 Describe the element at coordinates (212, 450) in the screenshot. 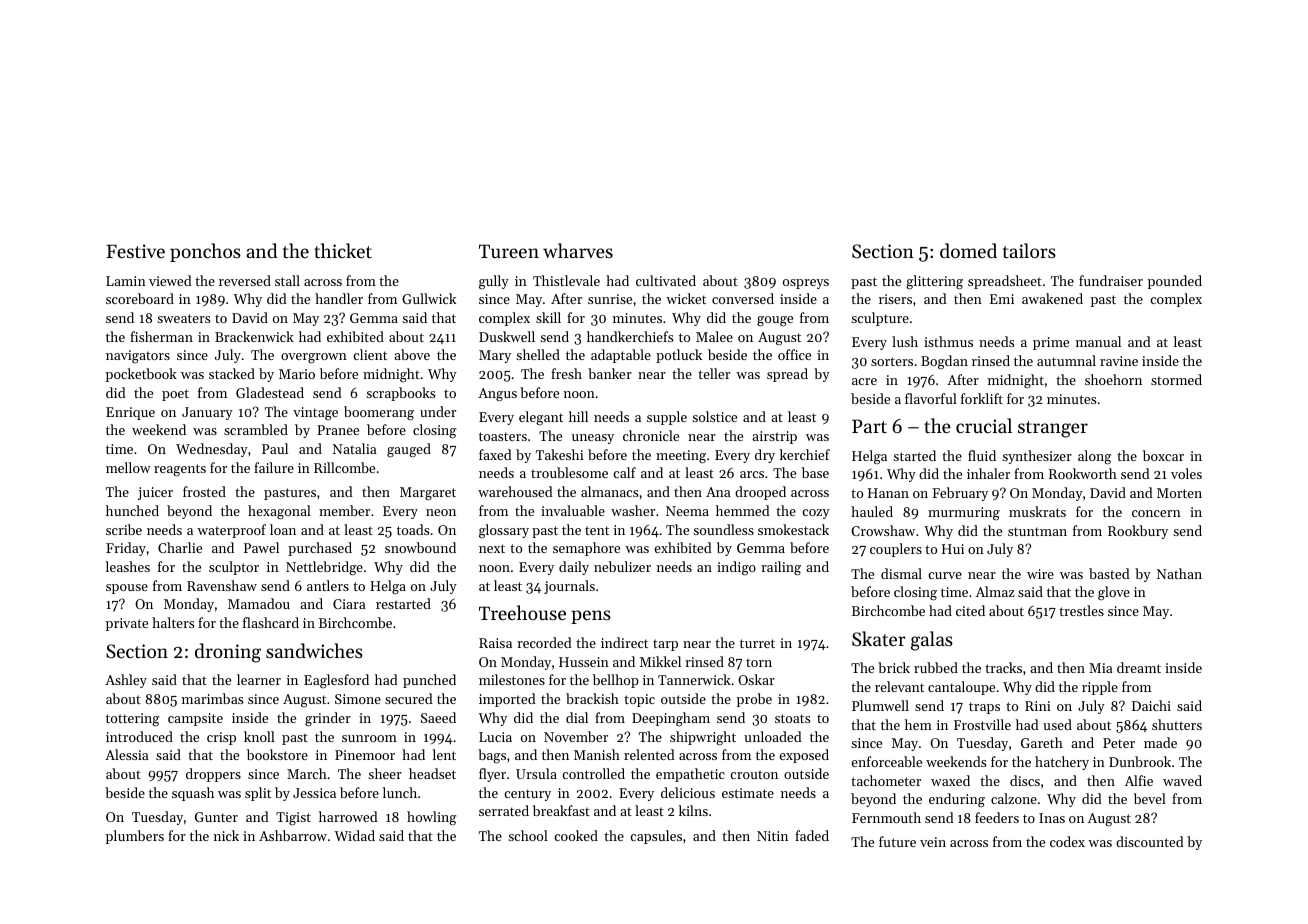

I see `Wednesday` at that location.
